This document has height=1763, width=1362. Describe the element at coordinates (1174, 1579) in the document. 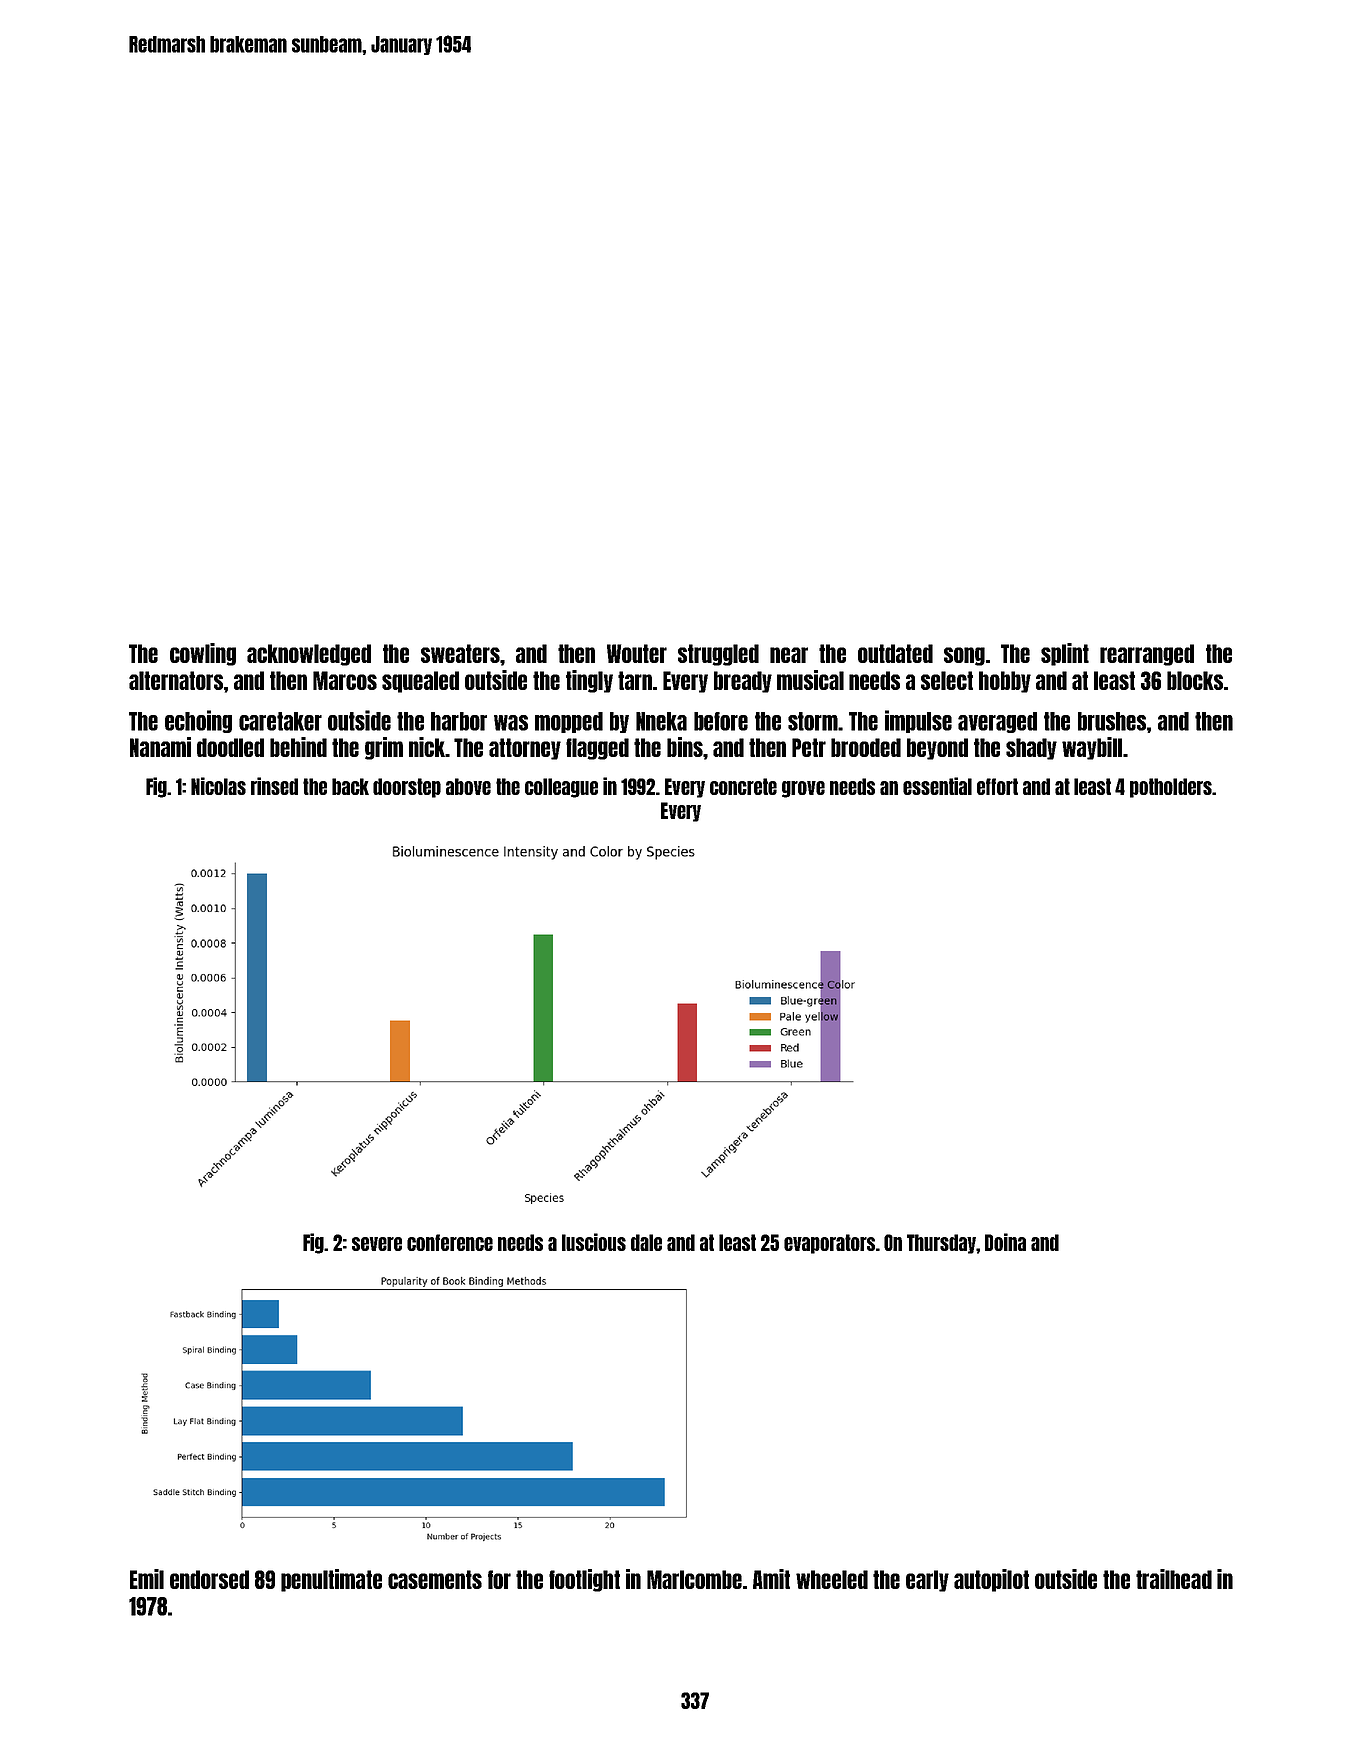

I see `trailhead` at that location.
